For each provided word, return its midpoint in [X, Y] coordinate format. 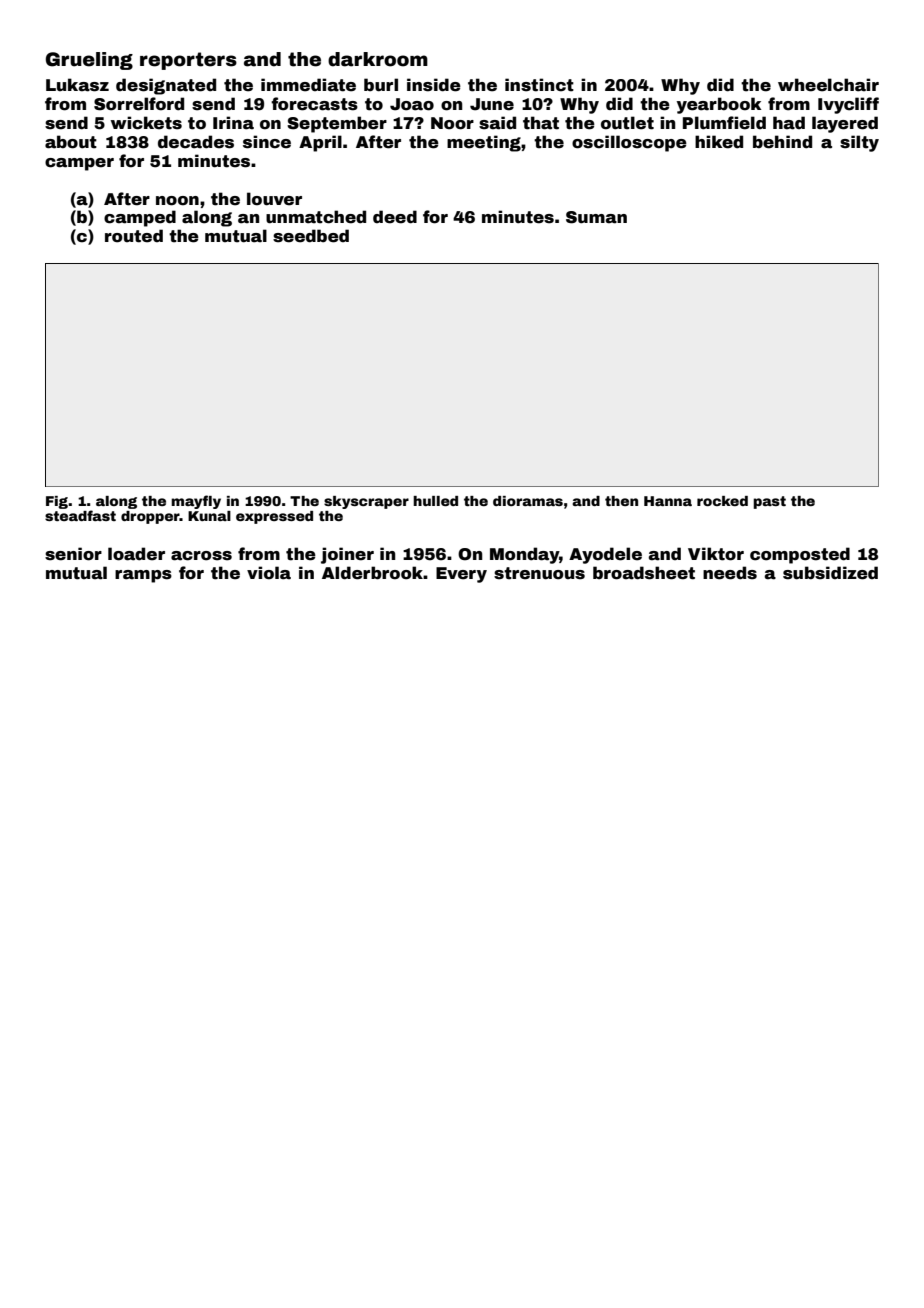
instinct [539, 85]
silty [859, 143]
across [201, 556]
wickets [146, 123]
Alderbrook [372, 573]
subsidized [830, 573]
